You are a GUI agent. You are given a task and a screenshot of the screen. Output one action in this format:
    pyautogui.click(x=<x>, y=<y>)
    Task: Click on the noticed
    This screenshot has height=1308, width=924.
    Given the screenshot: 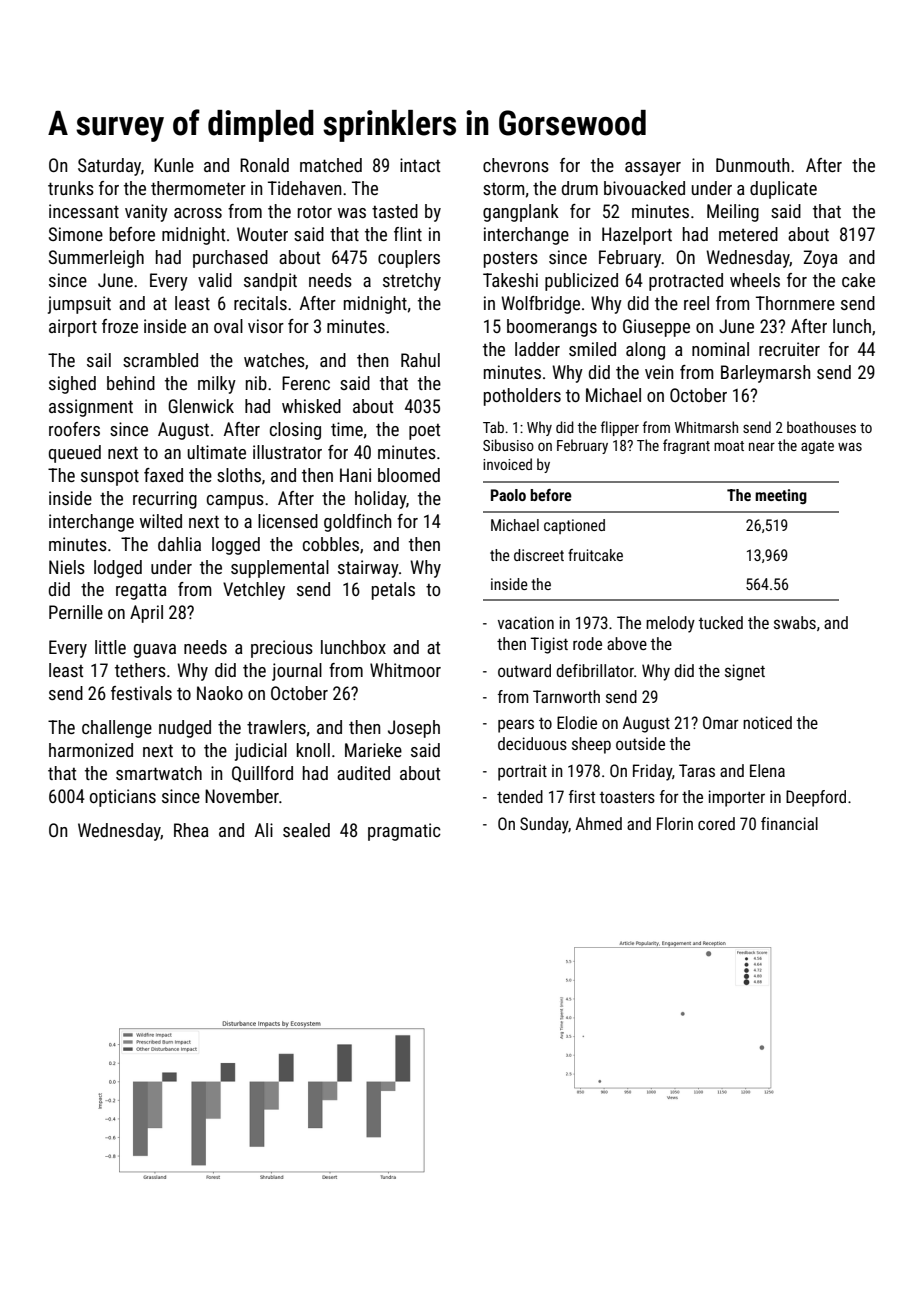 What is the action you would take?
    pyautogui.click(x=767, y=722)
